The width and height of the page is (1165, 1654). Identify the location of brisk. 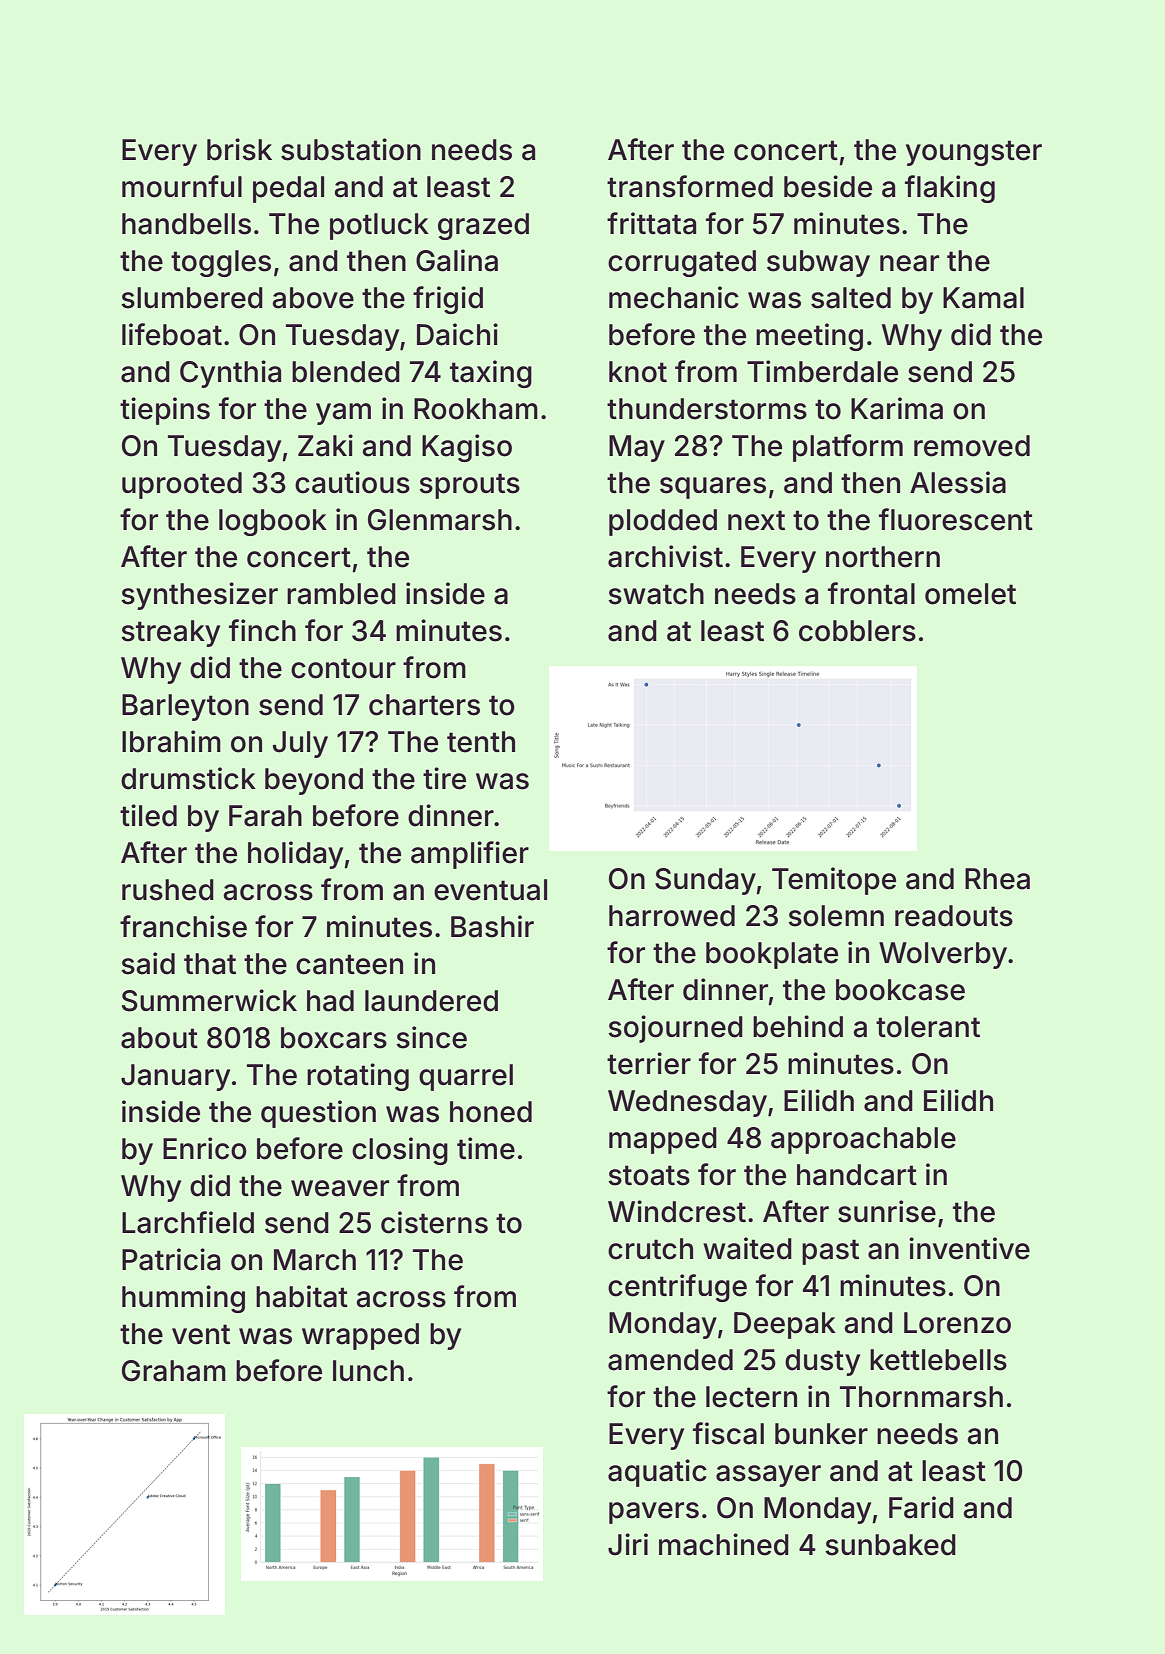
(239, 149).
